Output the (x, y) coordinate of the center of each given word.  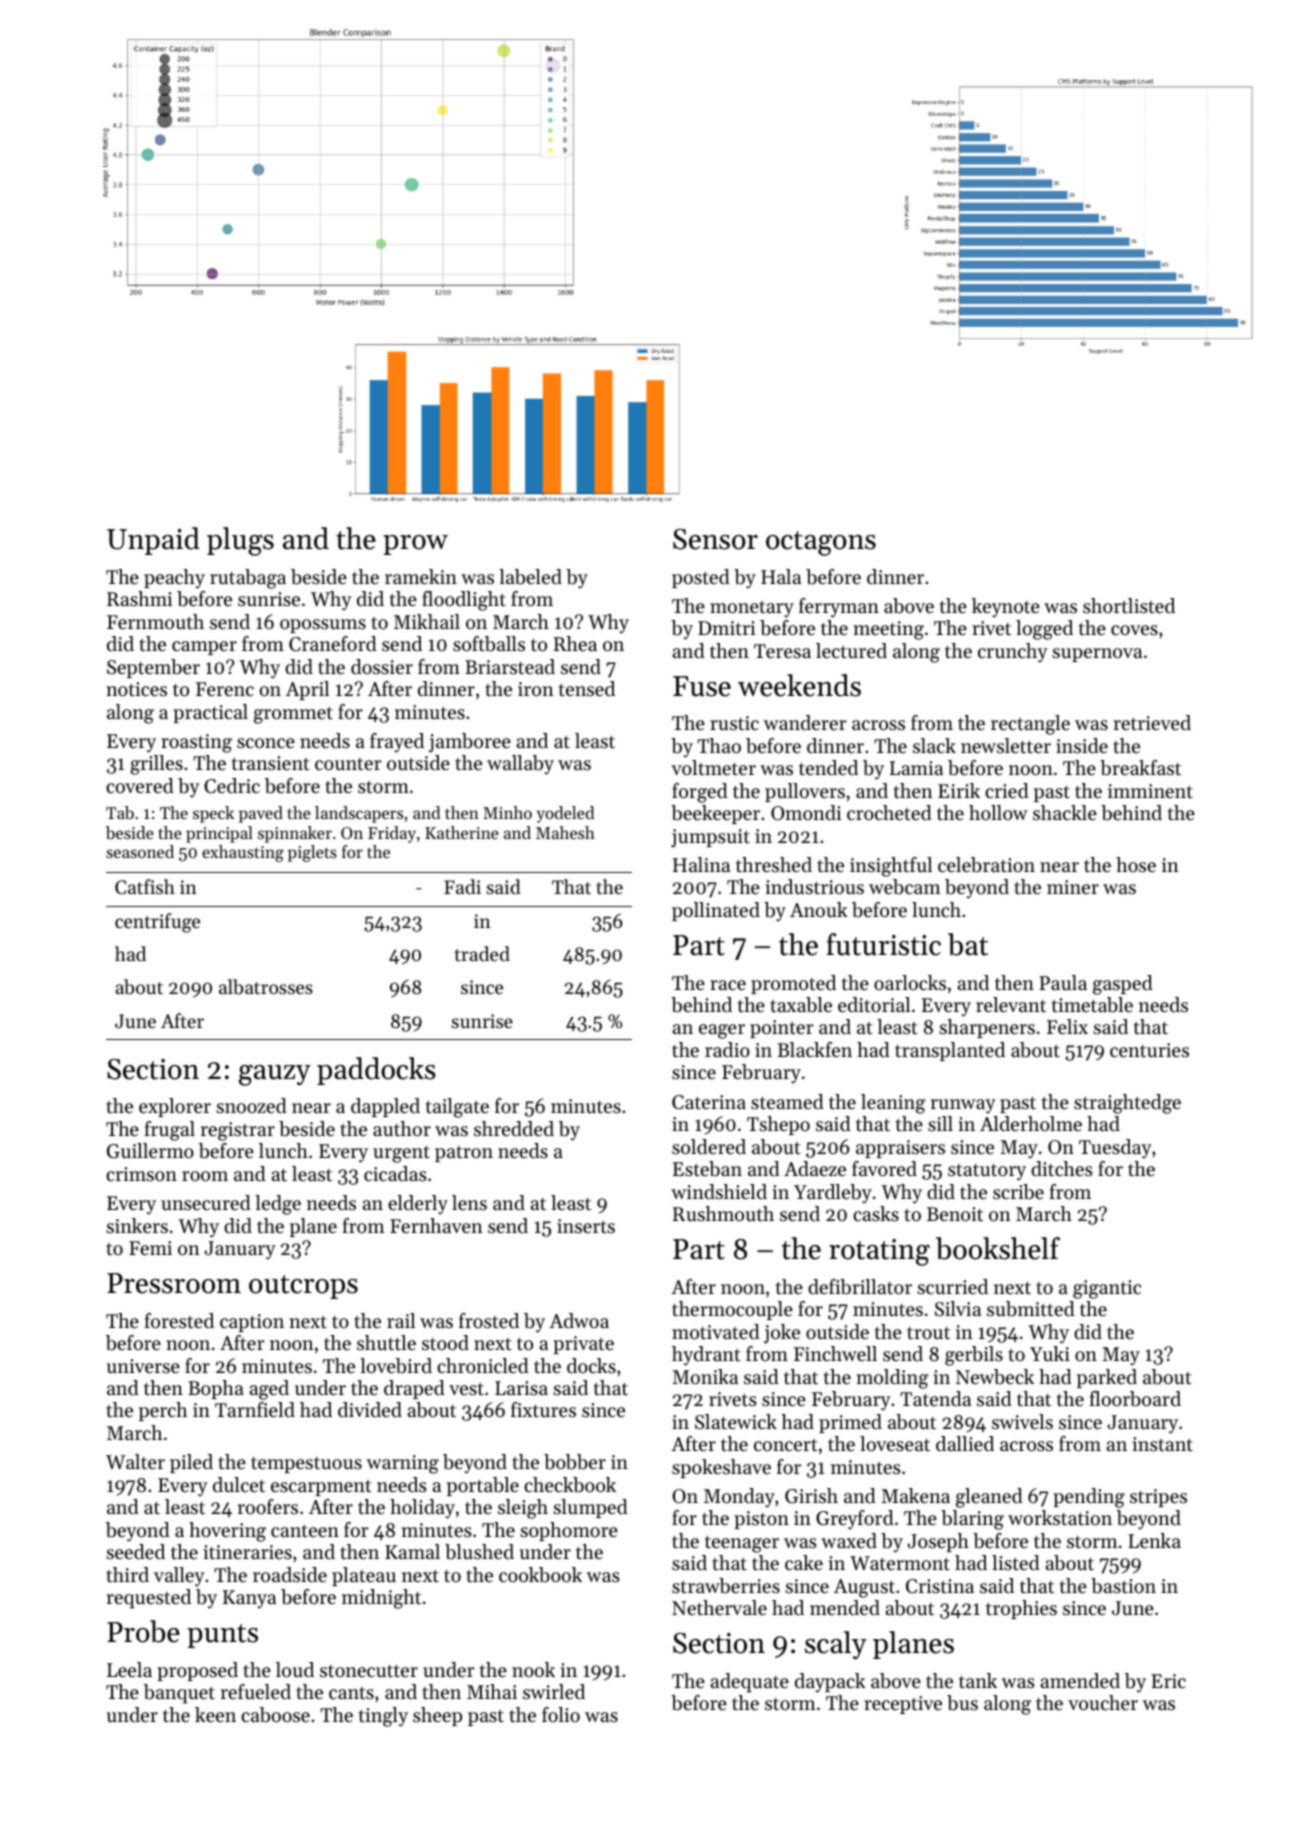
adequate (749, 1683)
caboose (275, 1715)
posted (701, 578)
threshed (774, 865)
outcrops (303, 1287)
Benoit (955, 1214)
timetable (1092, 1005)
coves (1134, 630)
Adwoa (579, 1320)
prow (415, 545)
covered (140, 786)
